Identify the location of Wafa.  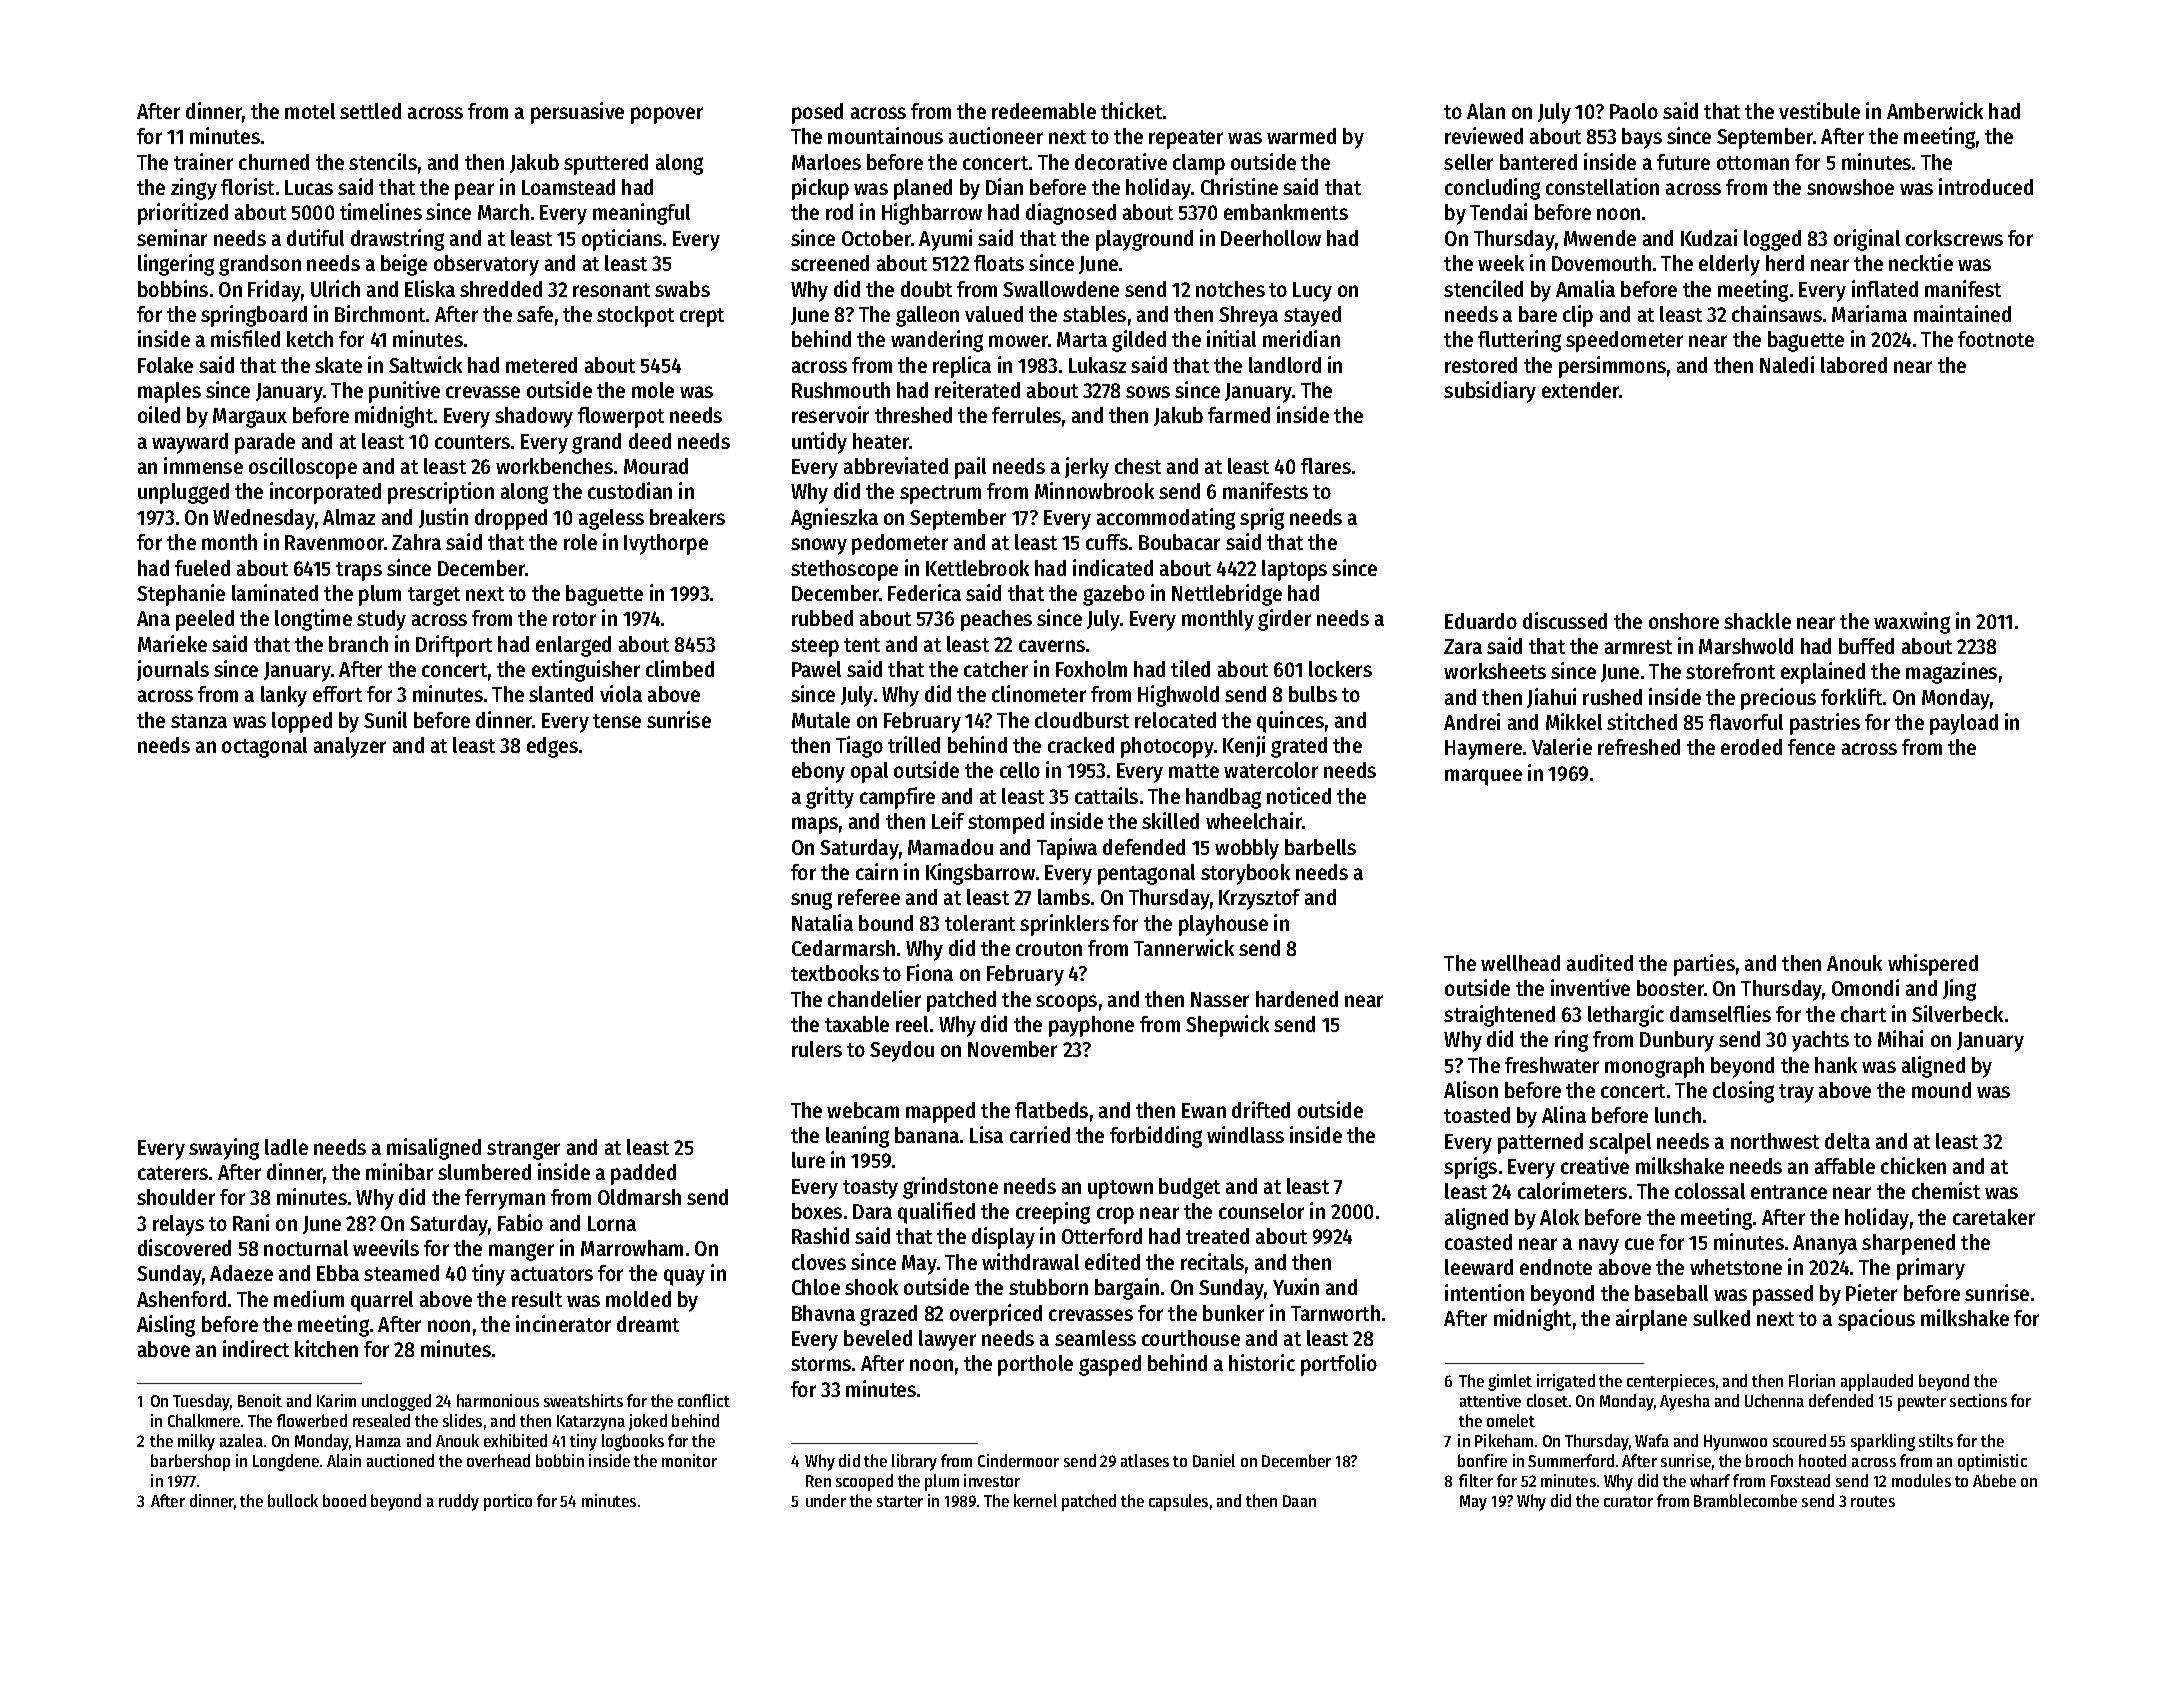
(1652, 1440).
